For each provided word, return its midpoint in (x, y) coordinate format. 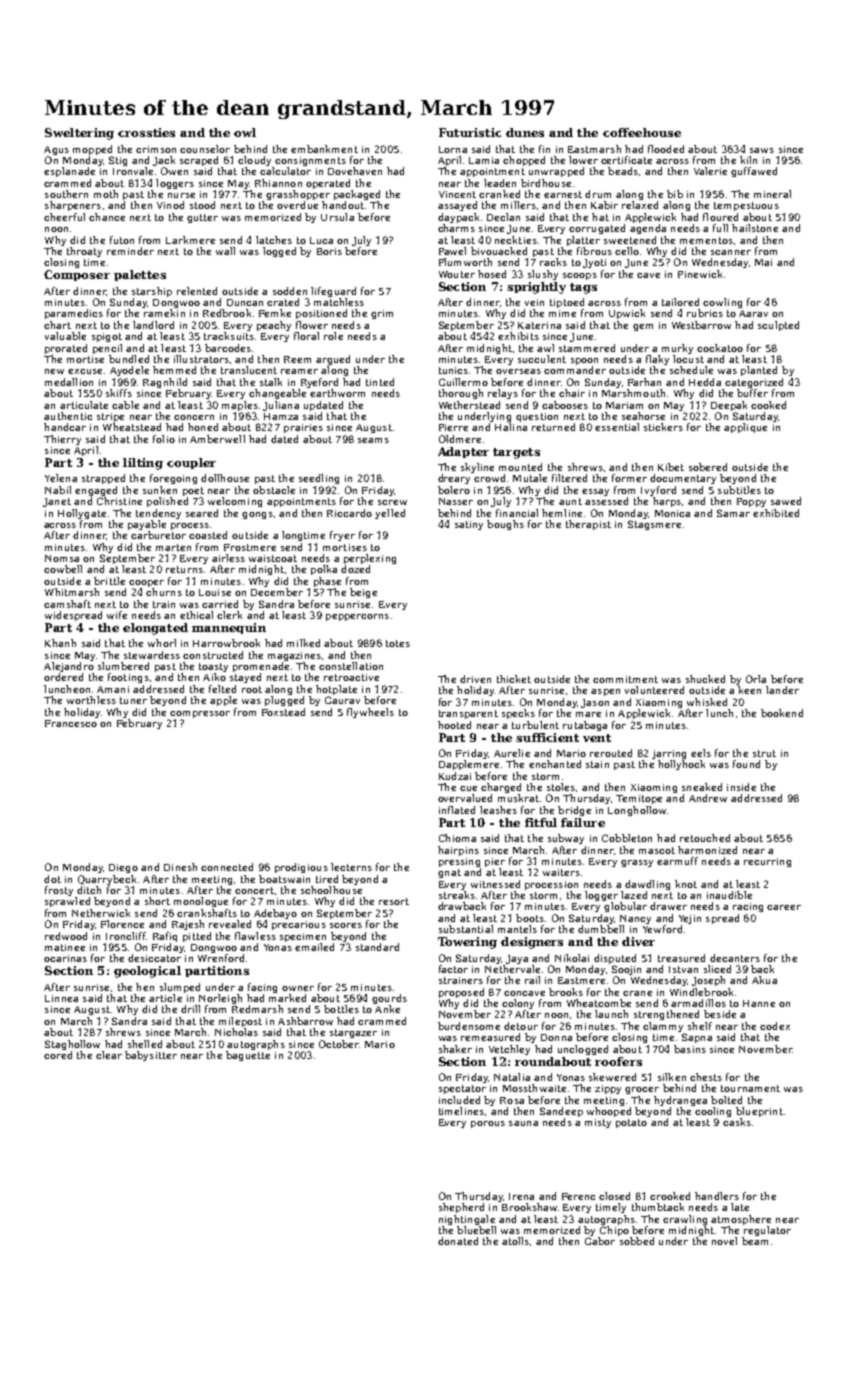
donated (458, 1241)
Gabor (600, 1241)
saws (762, 150)
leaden (500, 183)
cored (58, 1055)
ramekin (164, 313)
